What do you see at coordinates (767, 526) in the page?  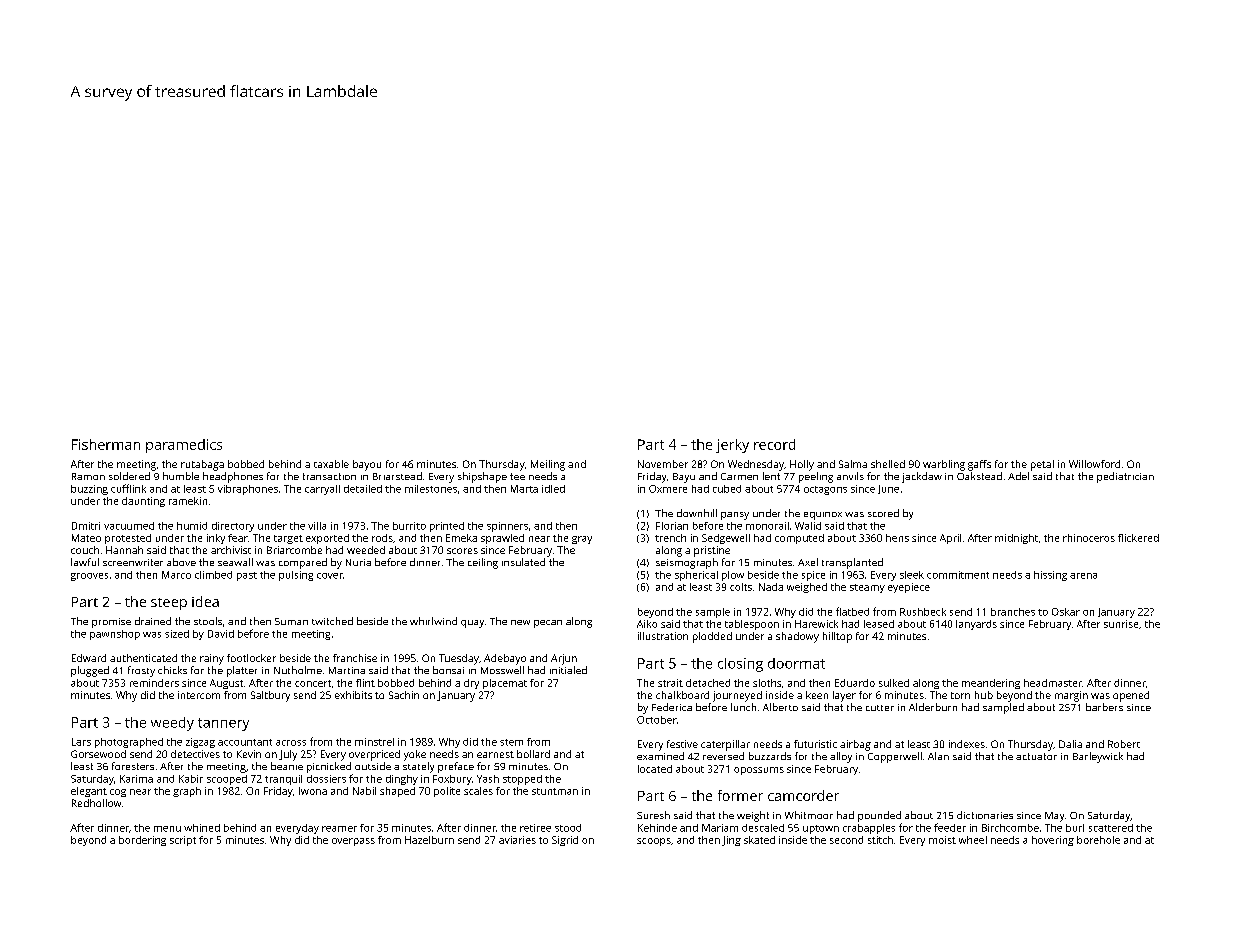 I see `monorail` at bounding box center [767, 526].
